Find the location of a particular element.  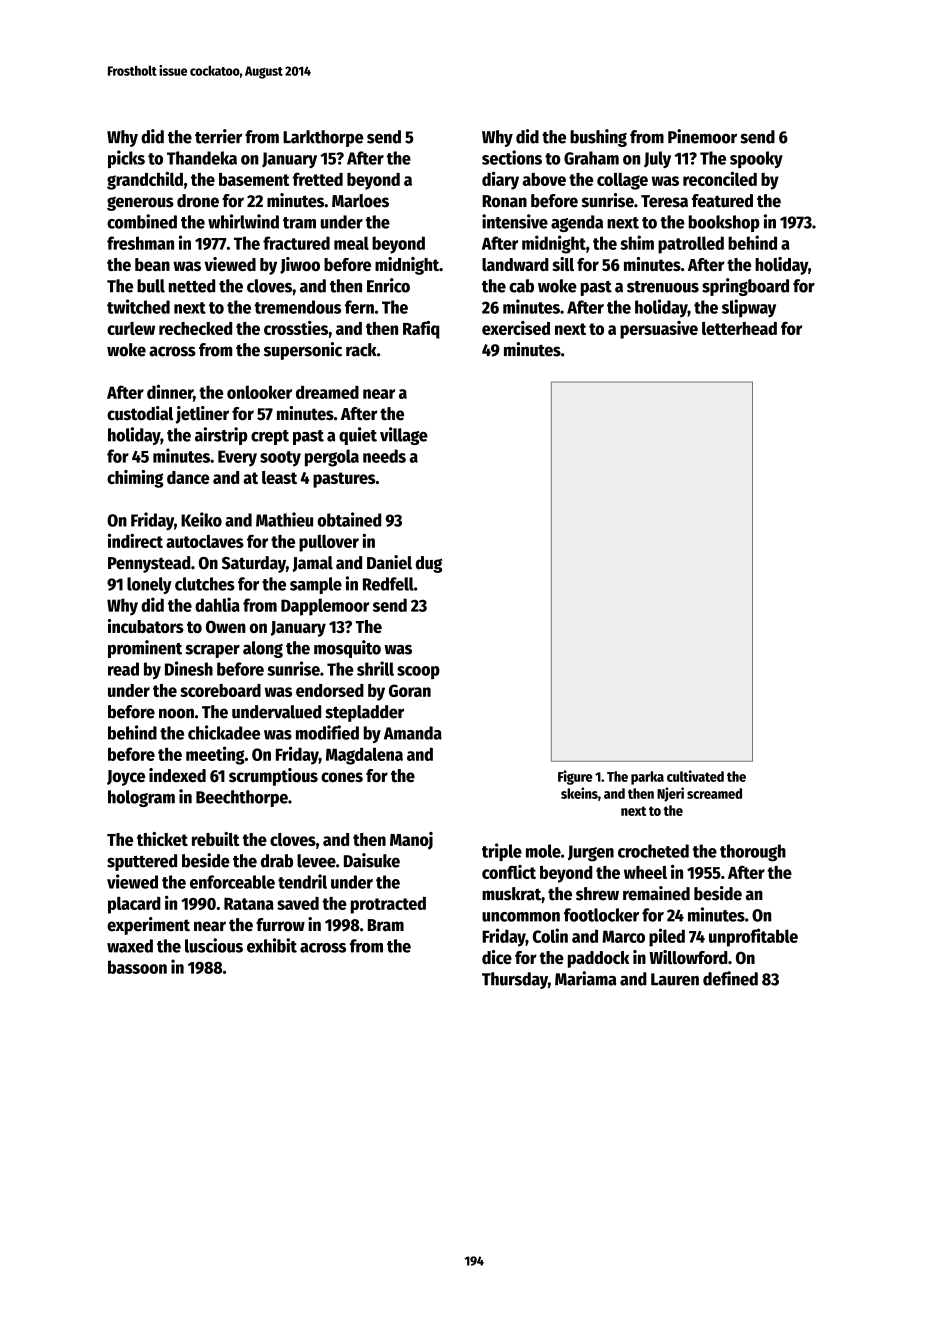

sections is located at coordinates (512, 157).
